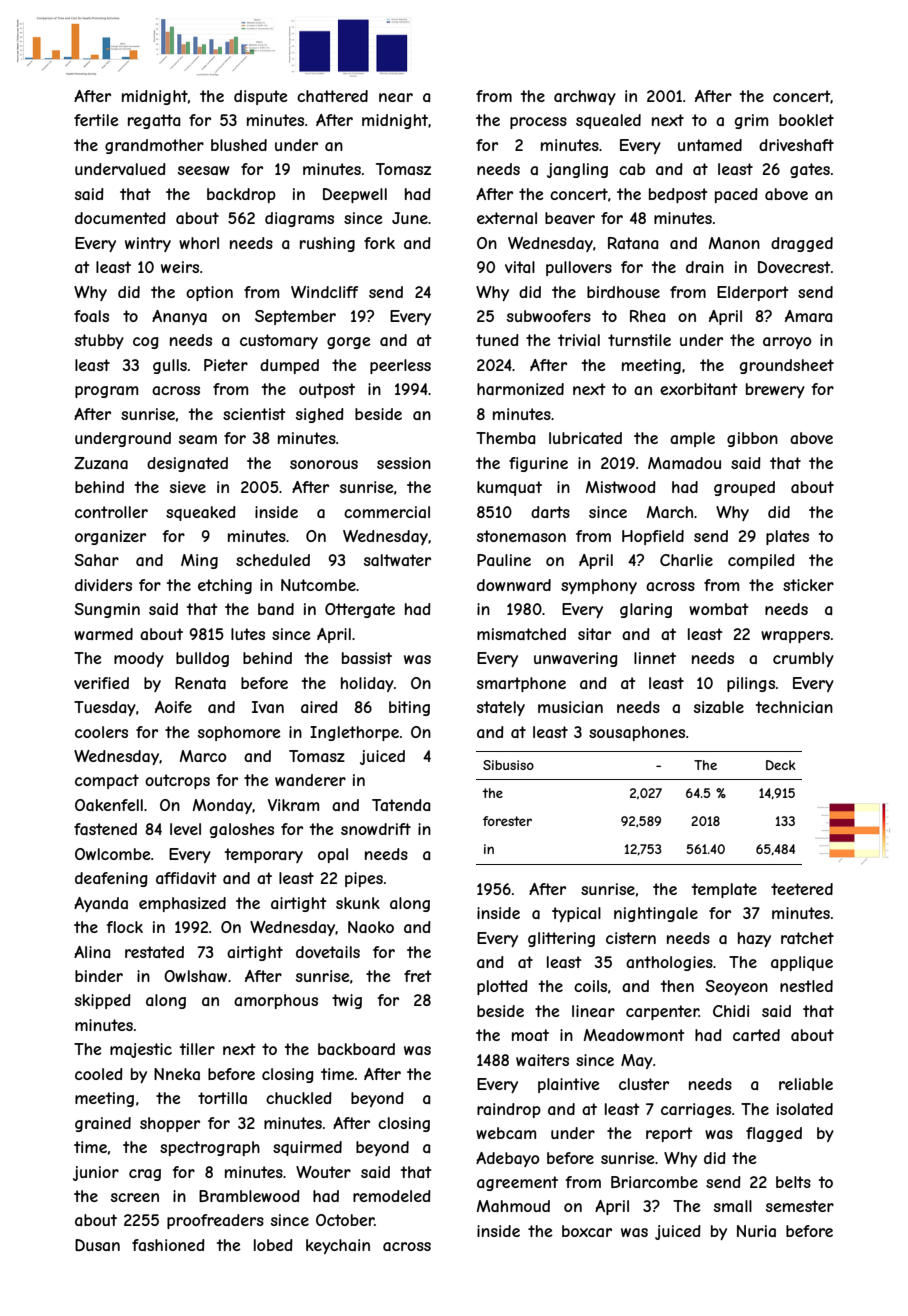 This screenshot has height=1316, width=908. What do you see at coordinates (324, 464) in the screenshot?
I see `sonorous` at bounding box center [324, 464].
